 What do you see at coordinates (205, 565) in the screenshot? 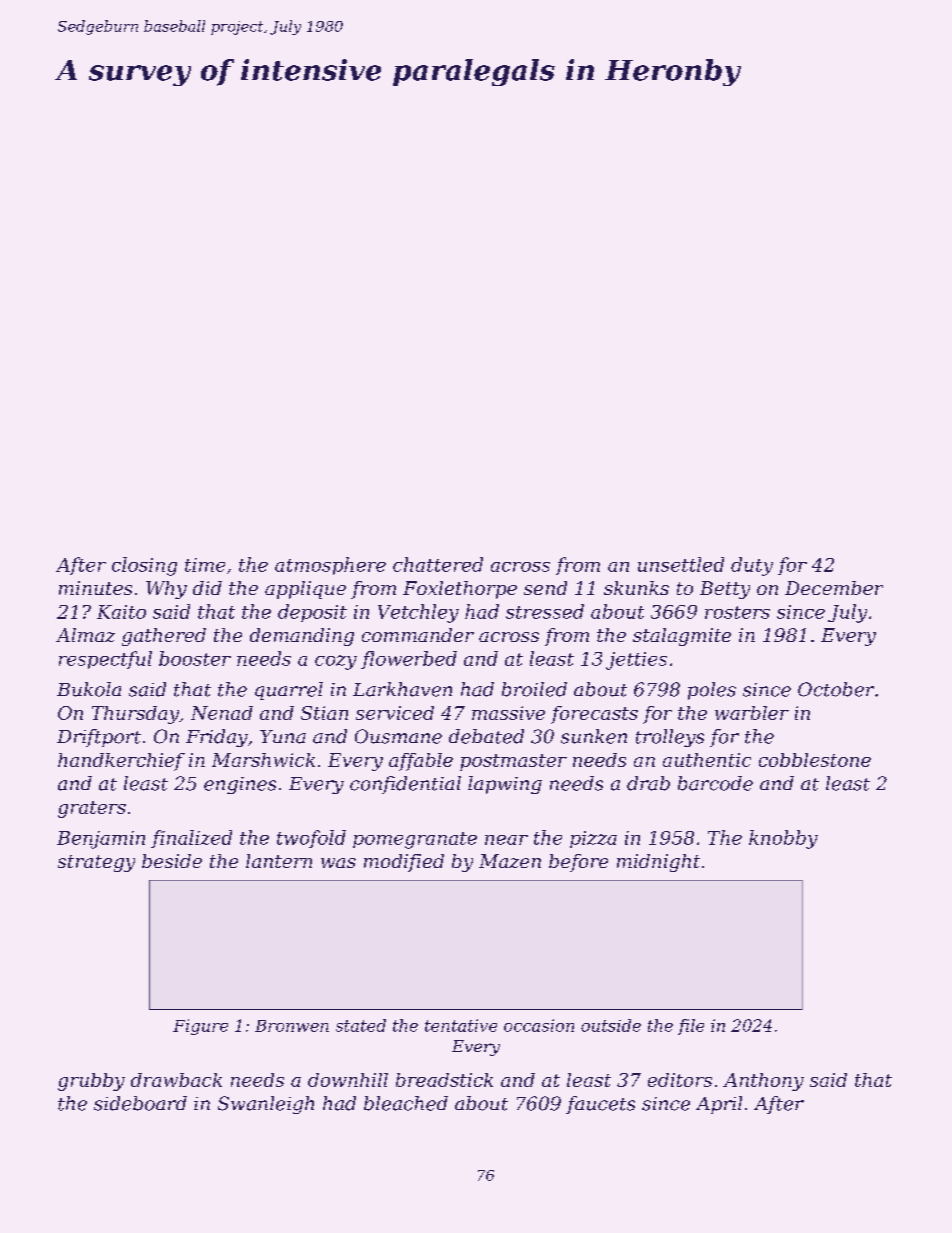
I see `time` at bounding box center [205, 565].
